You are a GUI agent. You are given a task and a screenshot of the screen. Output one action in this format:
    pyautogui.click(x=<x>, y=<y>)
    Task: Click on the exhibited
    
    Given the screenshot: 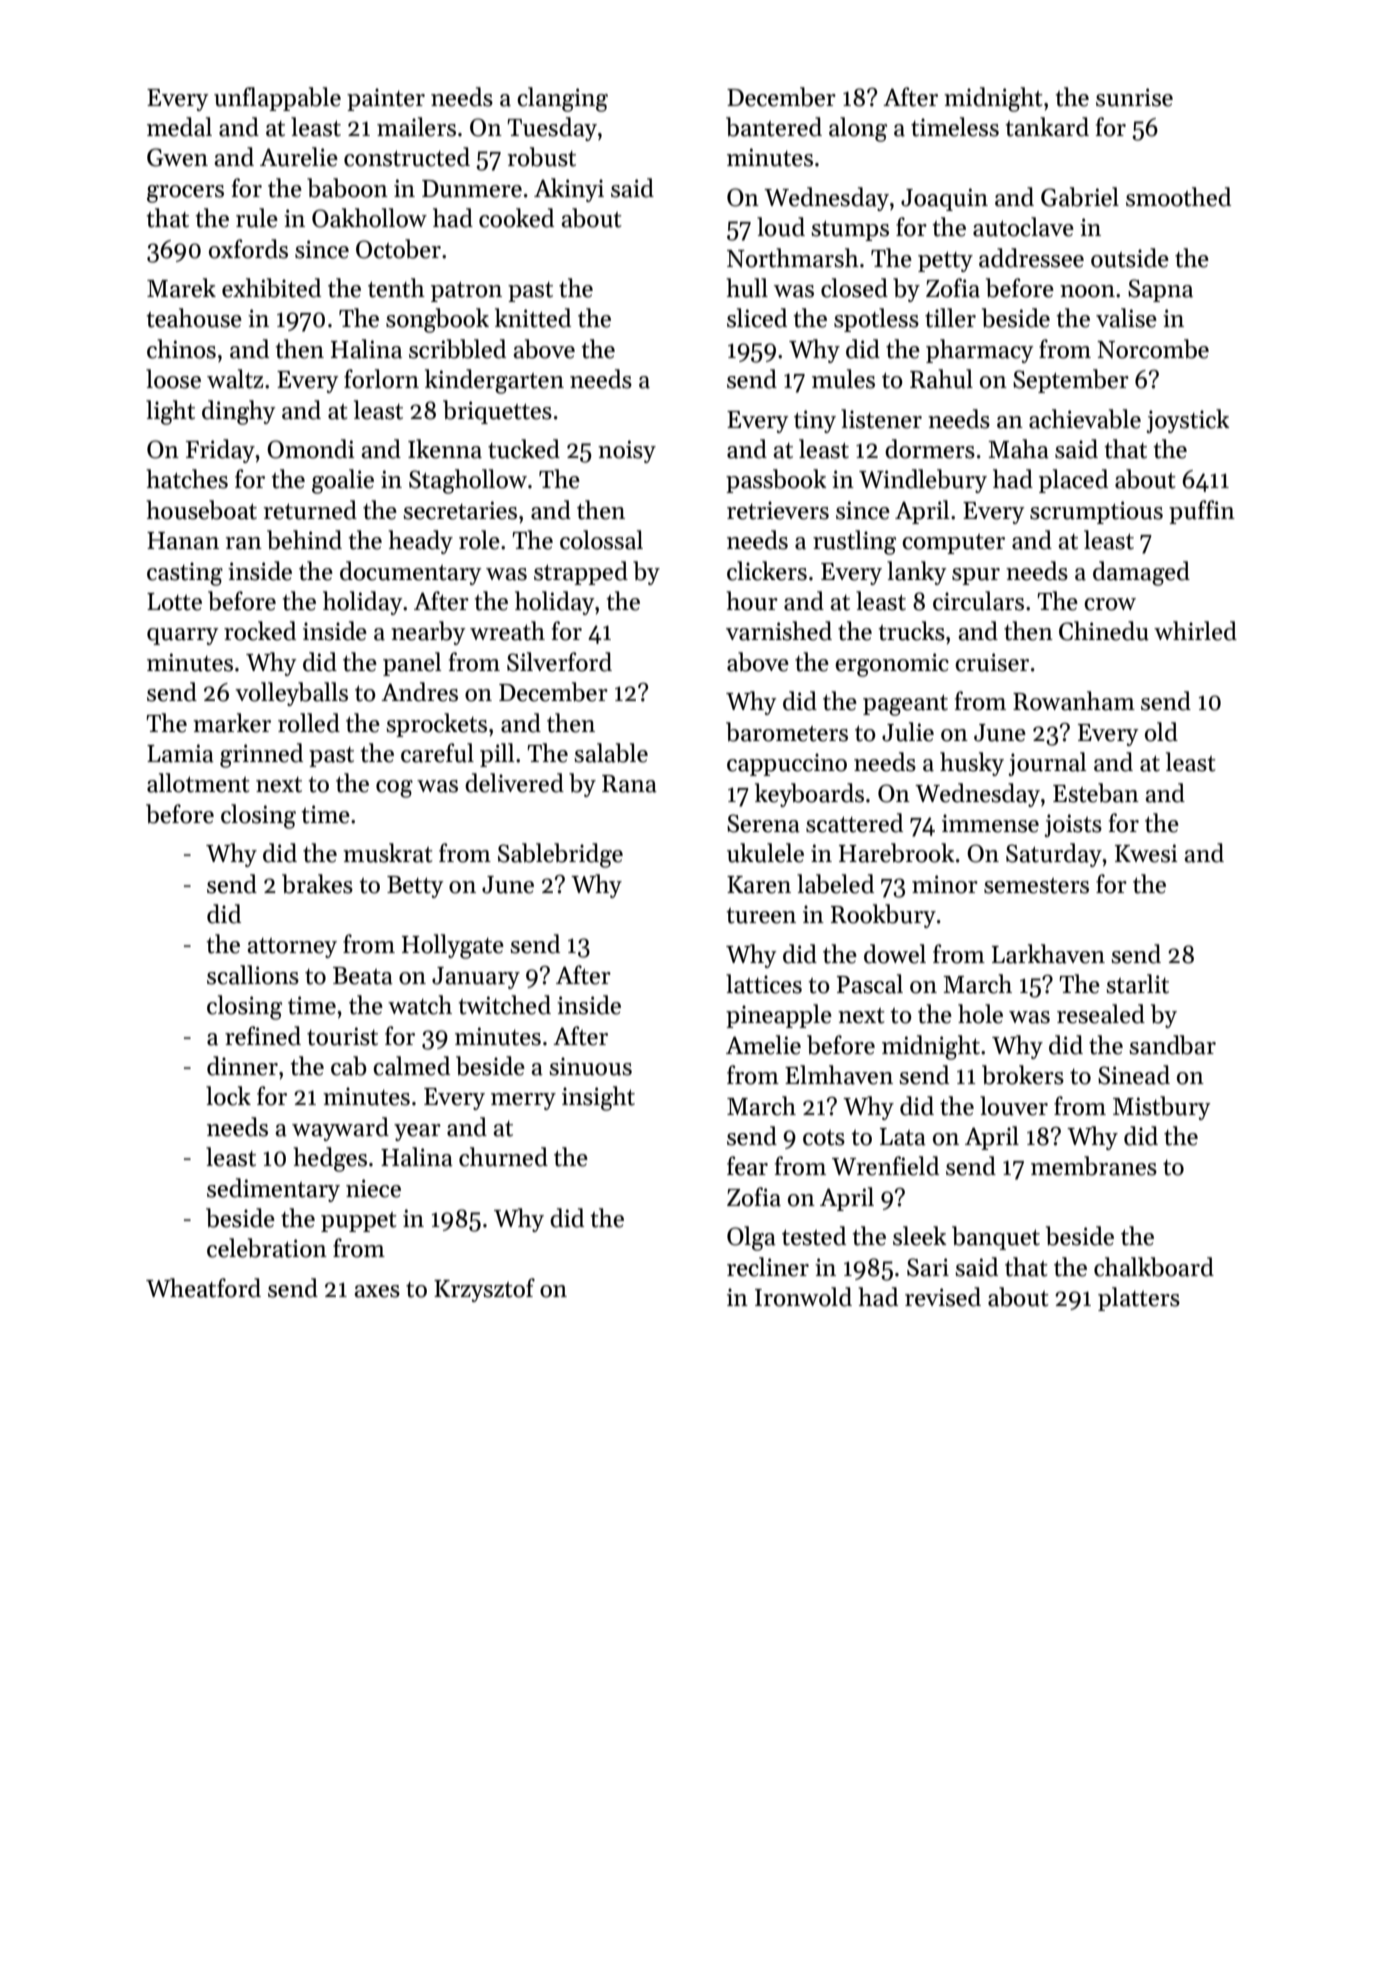 What is the action you would take?
    pyautogui.click(x=271, y=288)
